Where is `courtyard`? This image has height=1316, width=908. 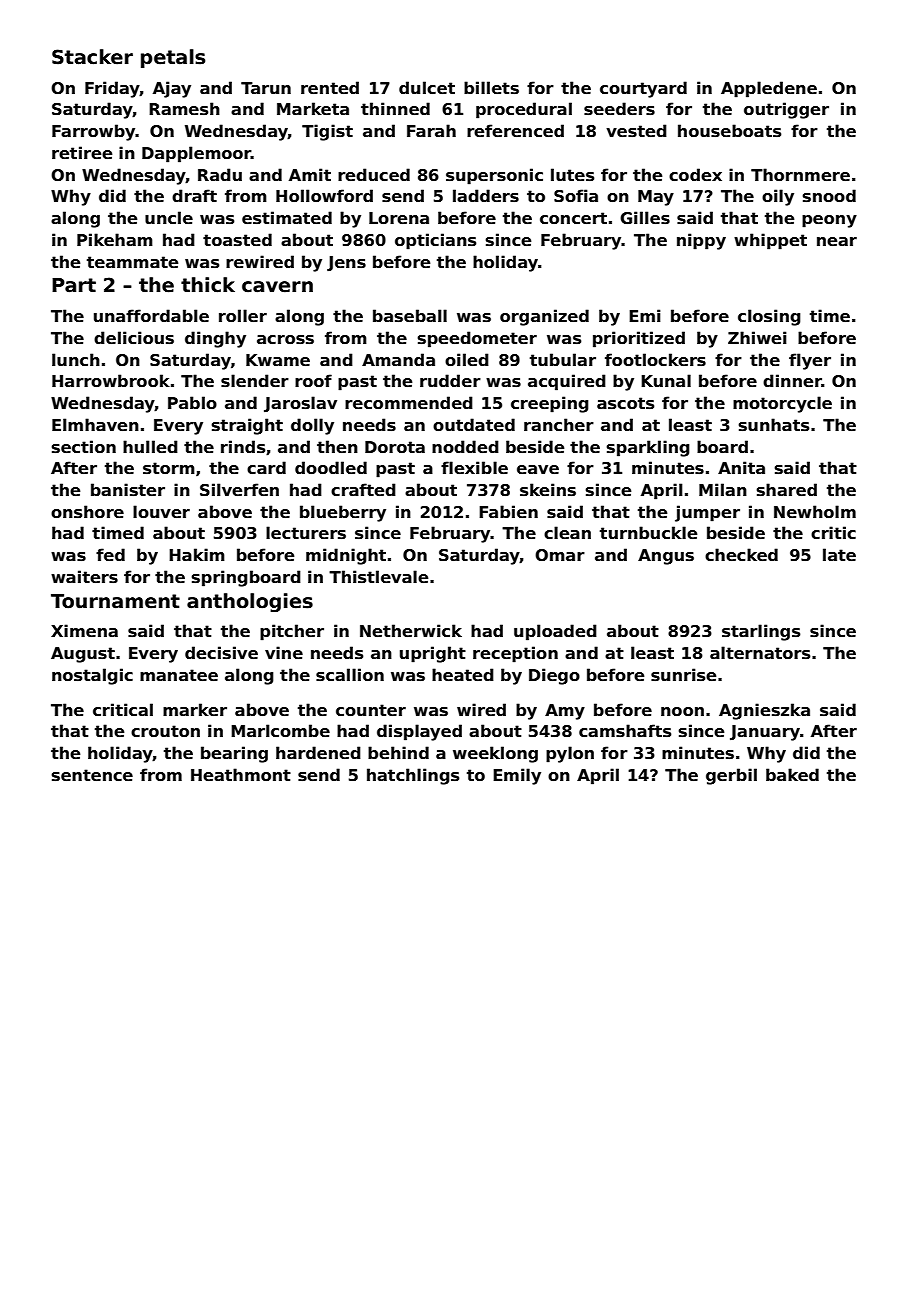
courtyard is located at coordinates (643, 89).
